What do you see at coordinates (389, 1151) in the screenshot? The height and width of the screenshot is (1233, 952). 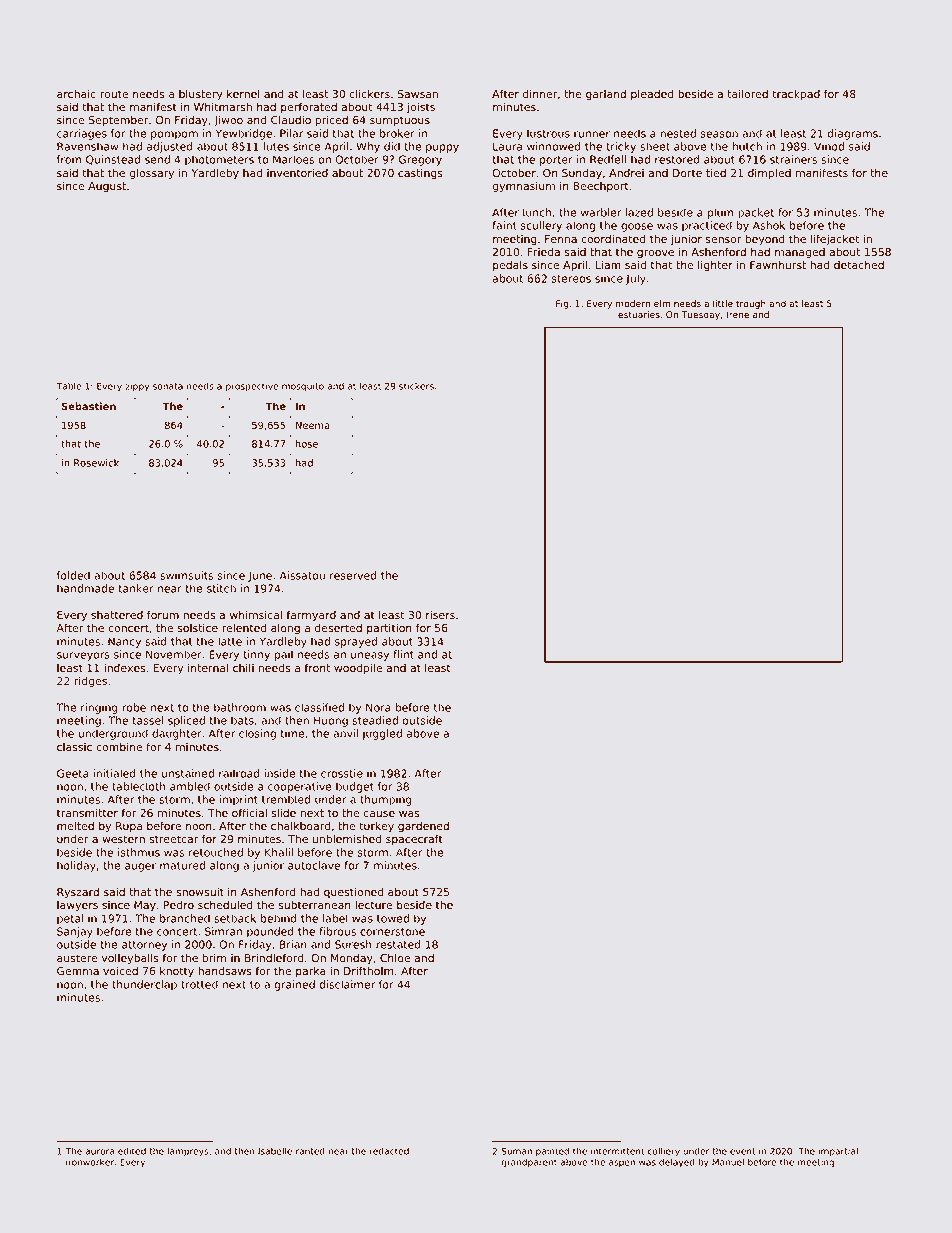 I see `redacted` at bounding box center [389, 1151].
